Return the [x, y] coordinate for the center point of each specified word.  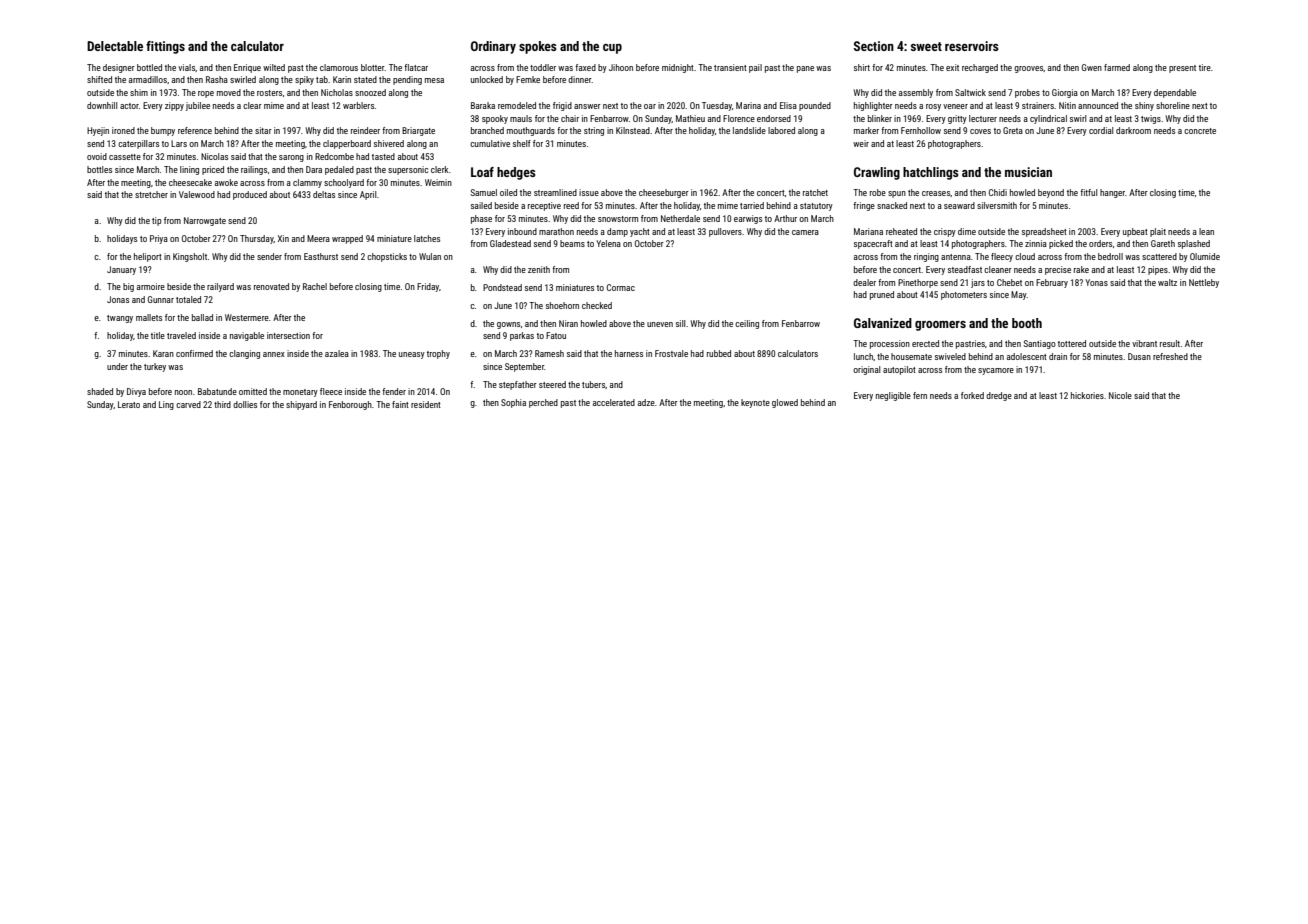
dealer [864, 282]
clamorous [339, 67]
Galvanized [883, 323]
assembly [916, 93]
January [121, 270]
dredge [999, 396]
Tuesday [717, 106]
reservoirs [972, 46]
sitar [263, 130]
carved [188, 404]
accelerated [614, 402]
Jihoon [621, 67]
